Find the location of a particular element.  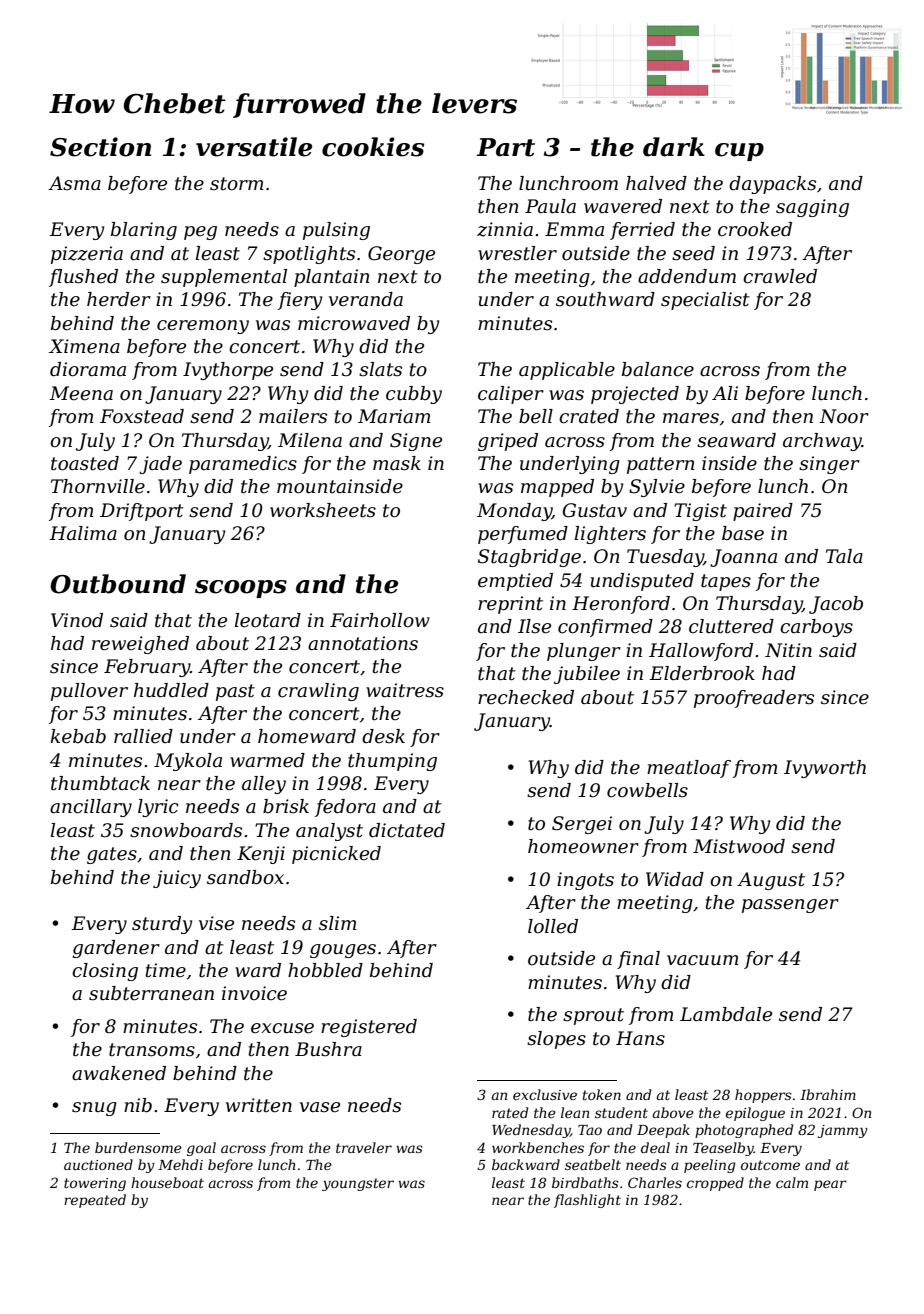

slats is located at coordinates (380, 369).
